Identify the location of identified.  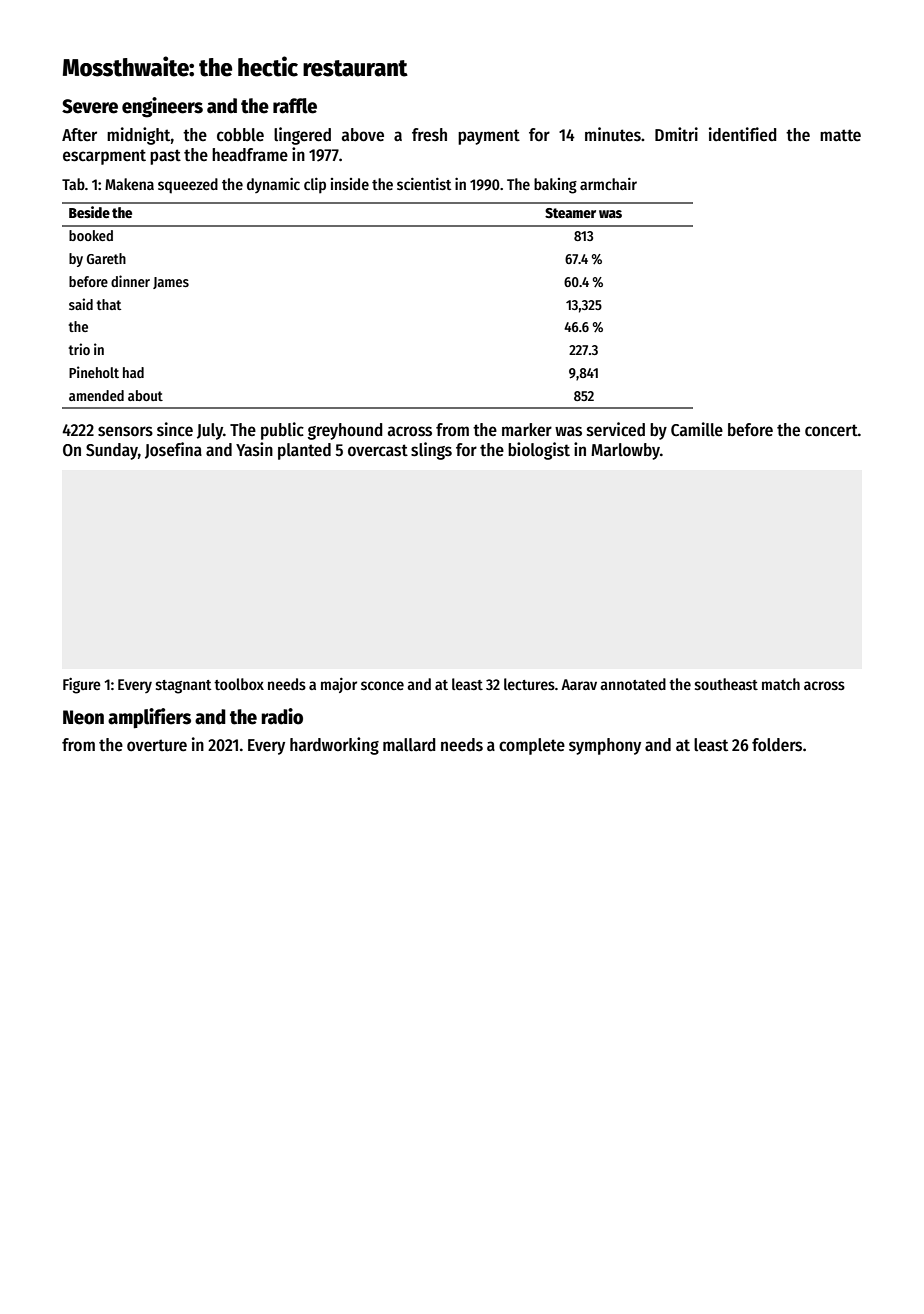
(743, 134).
